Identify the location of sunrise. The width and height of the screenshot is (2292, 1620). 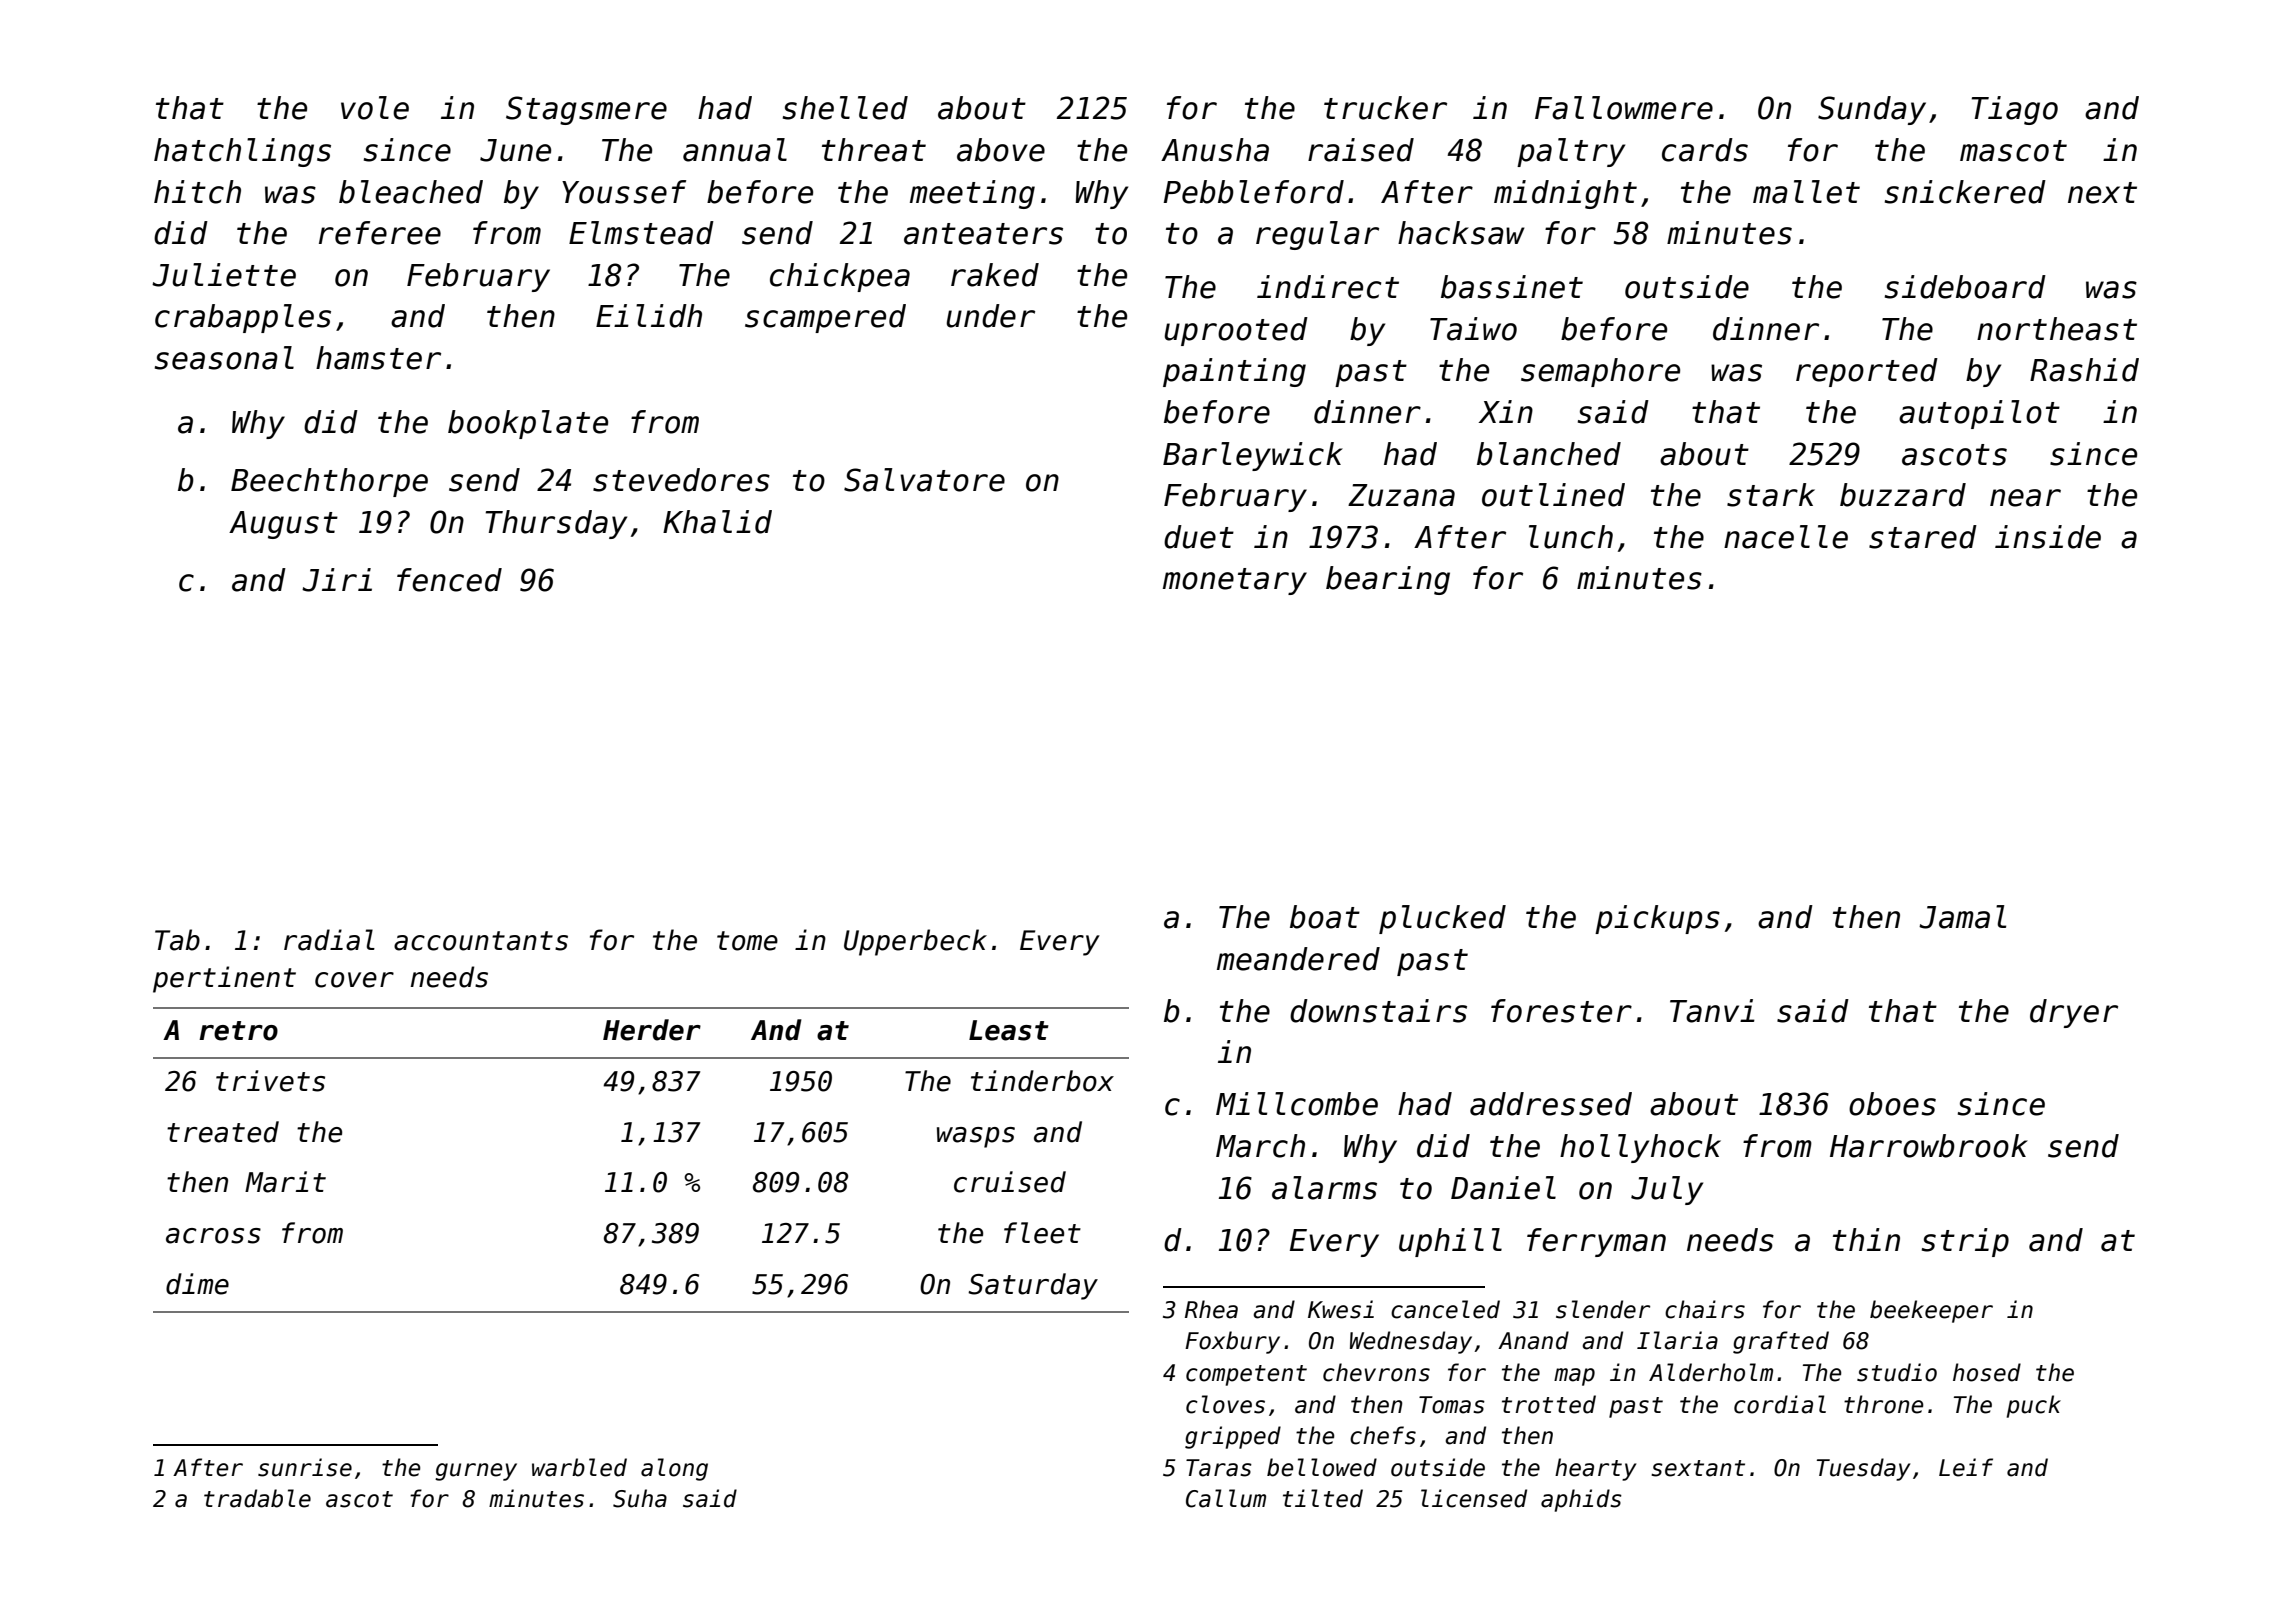
(305, 1467).
